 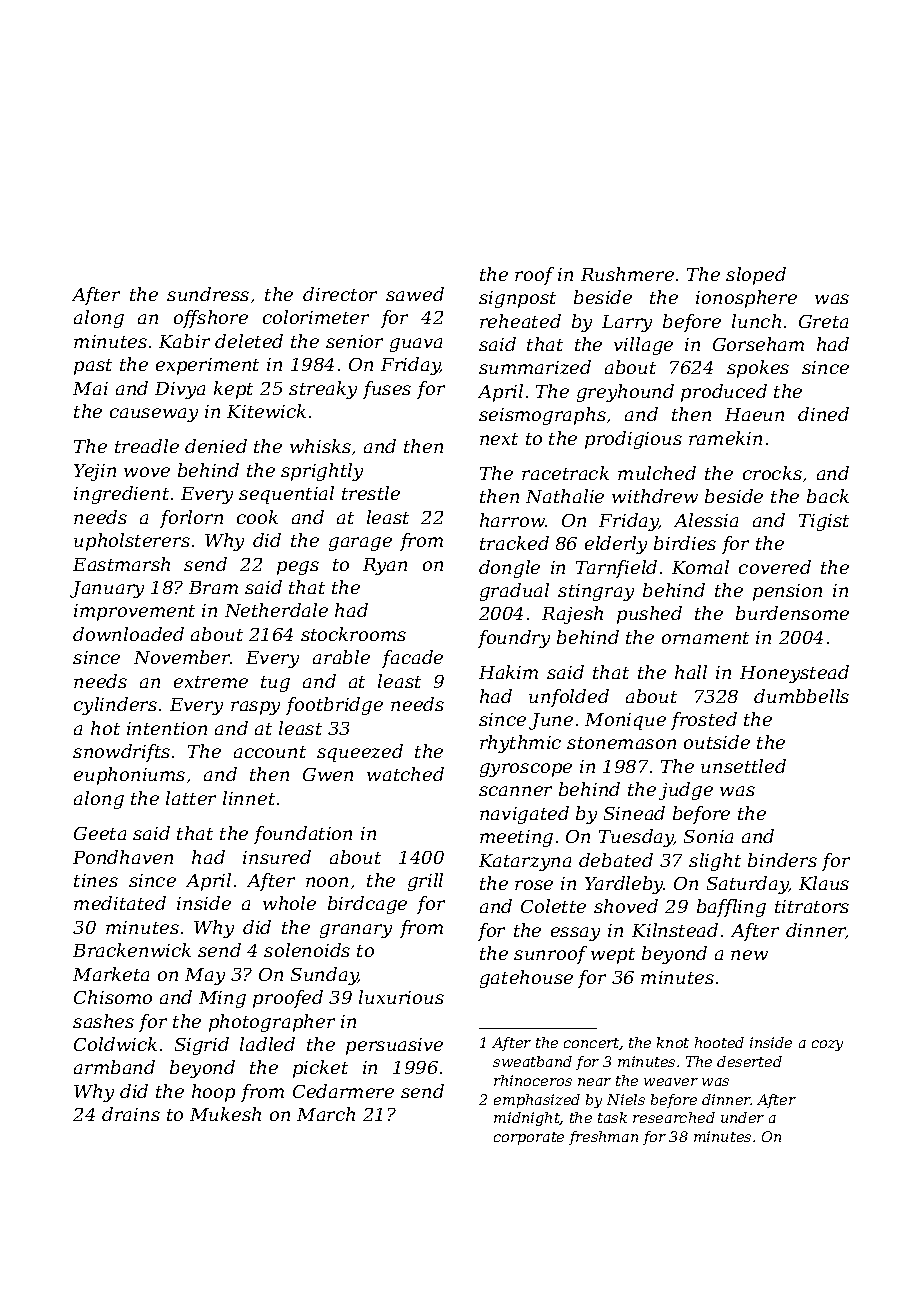 What do you see at coordinates (742, 1117) in the screenshot?
I see `under` at bounding box center [742, 1117].
